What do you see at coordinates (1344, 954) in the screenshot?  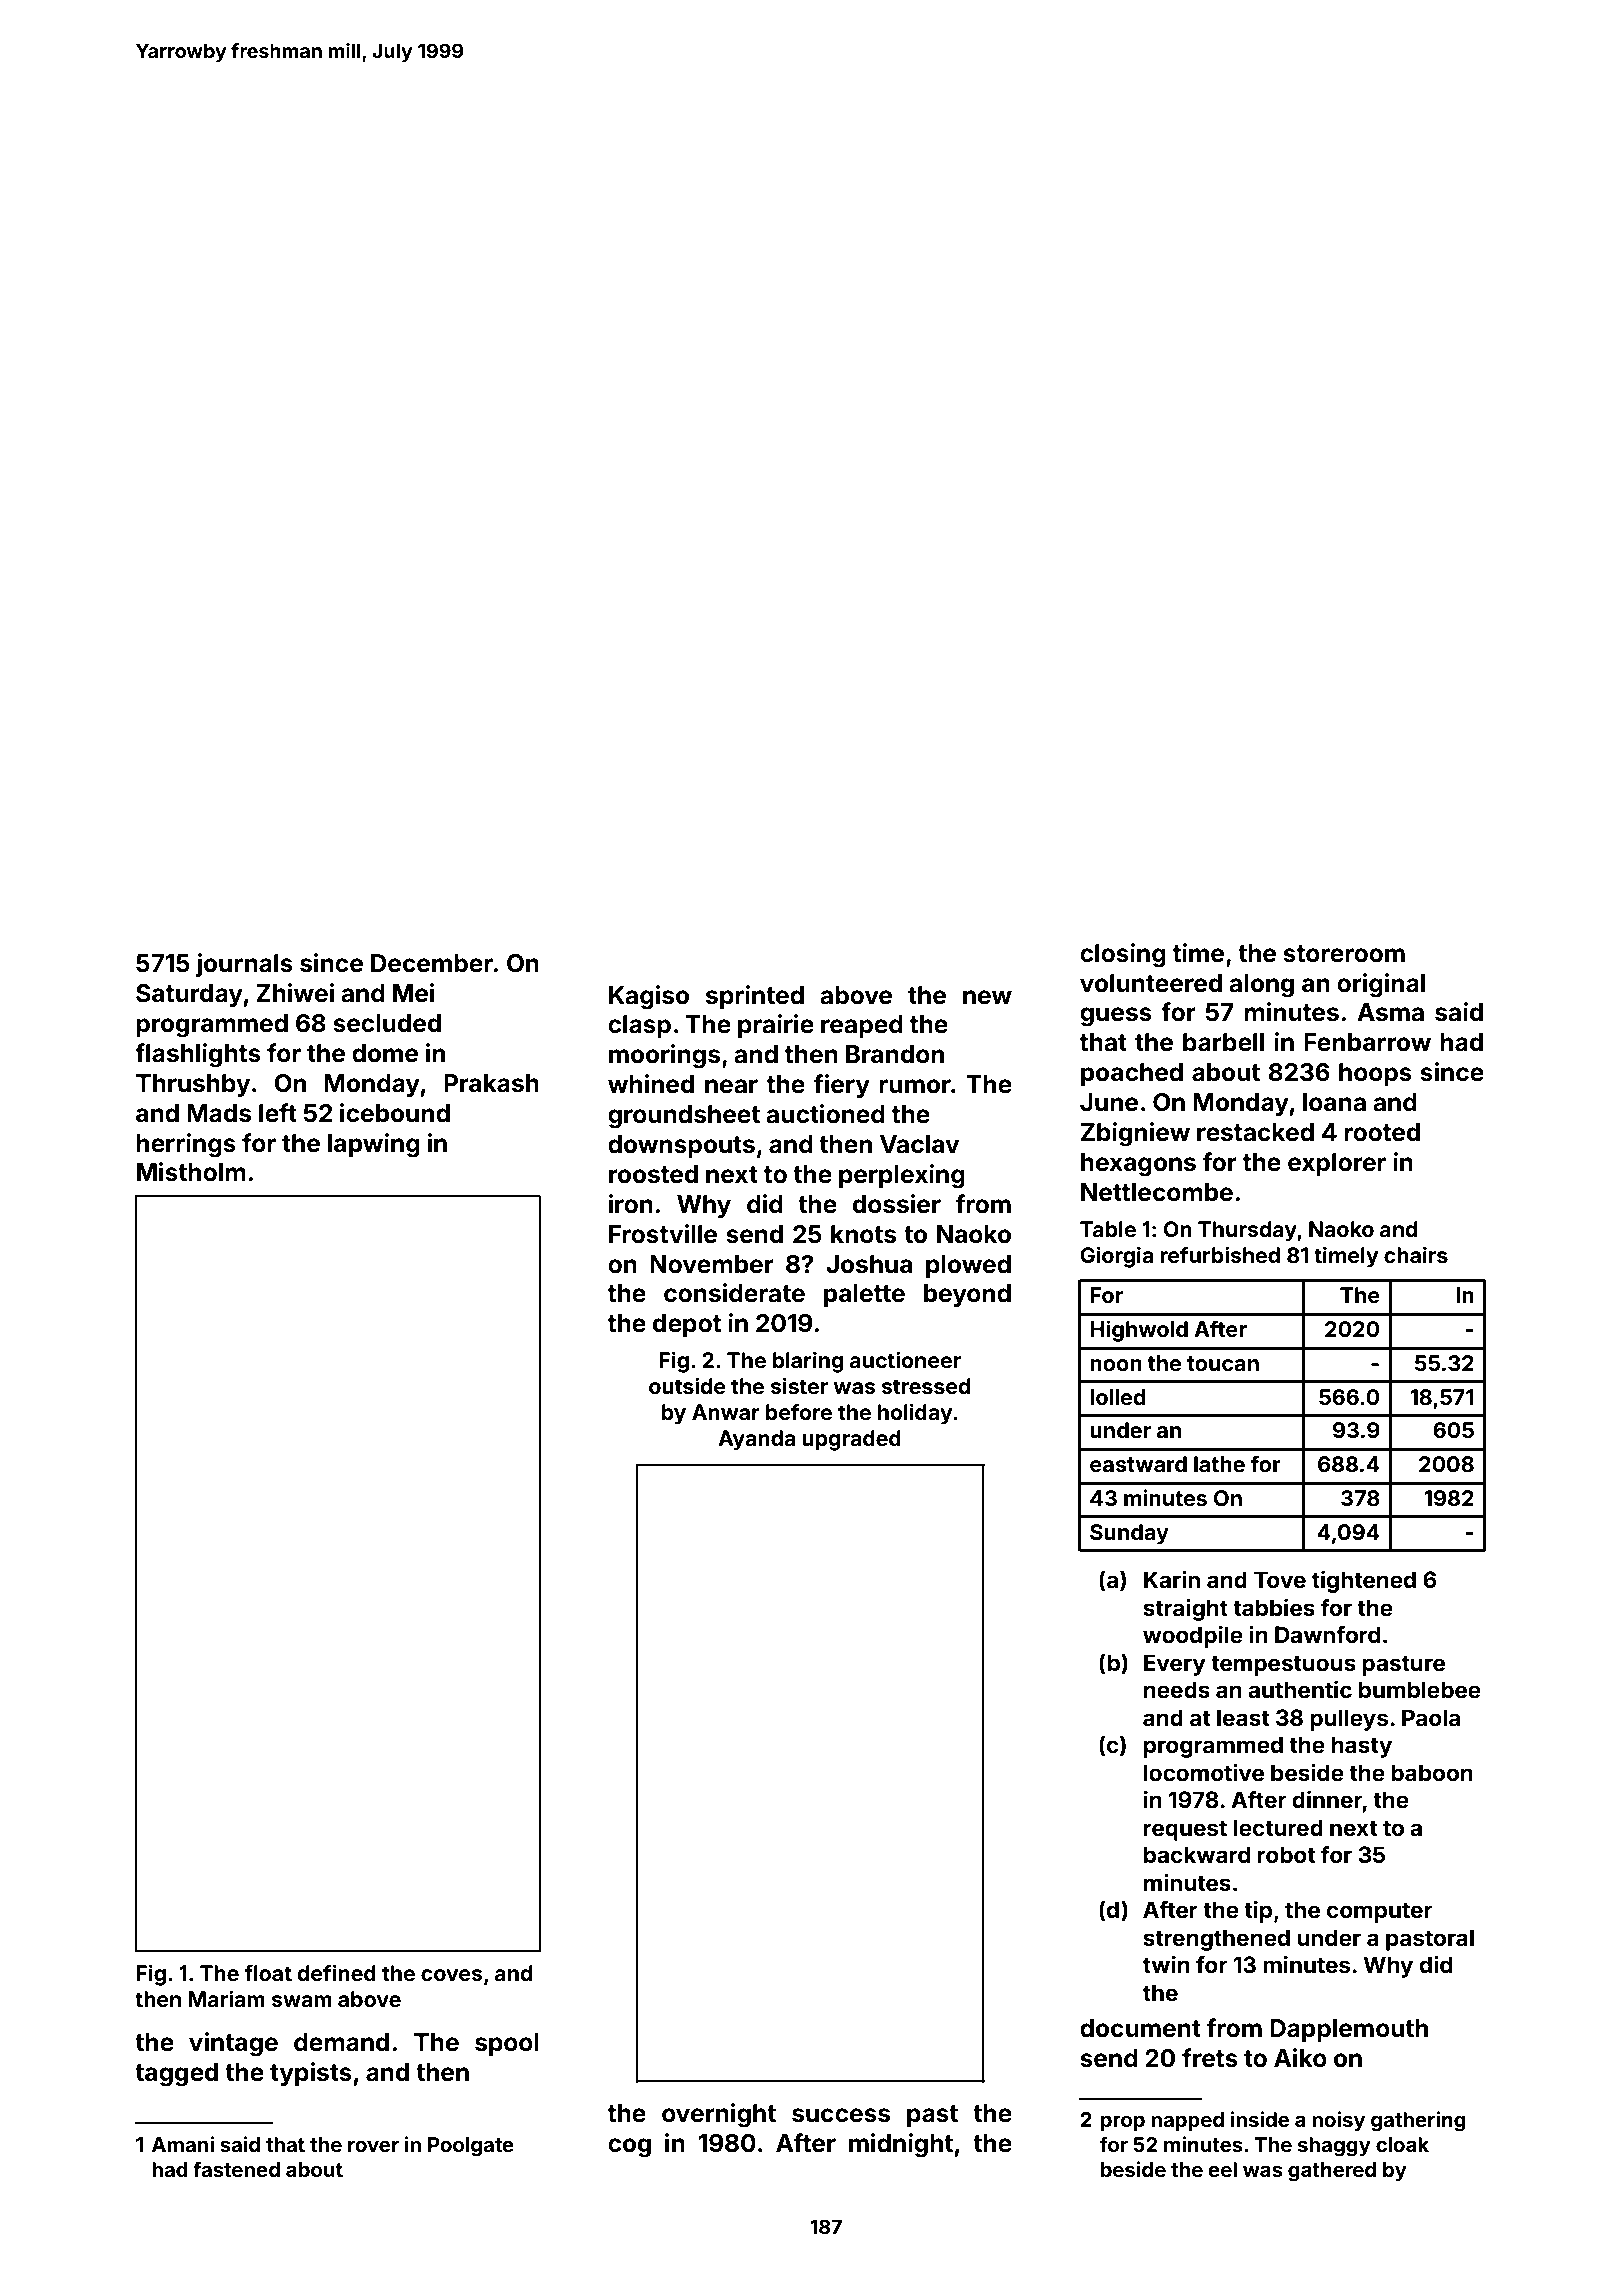 I see `storeroom` at bounding box center [1344, 954].
